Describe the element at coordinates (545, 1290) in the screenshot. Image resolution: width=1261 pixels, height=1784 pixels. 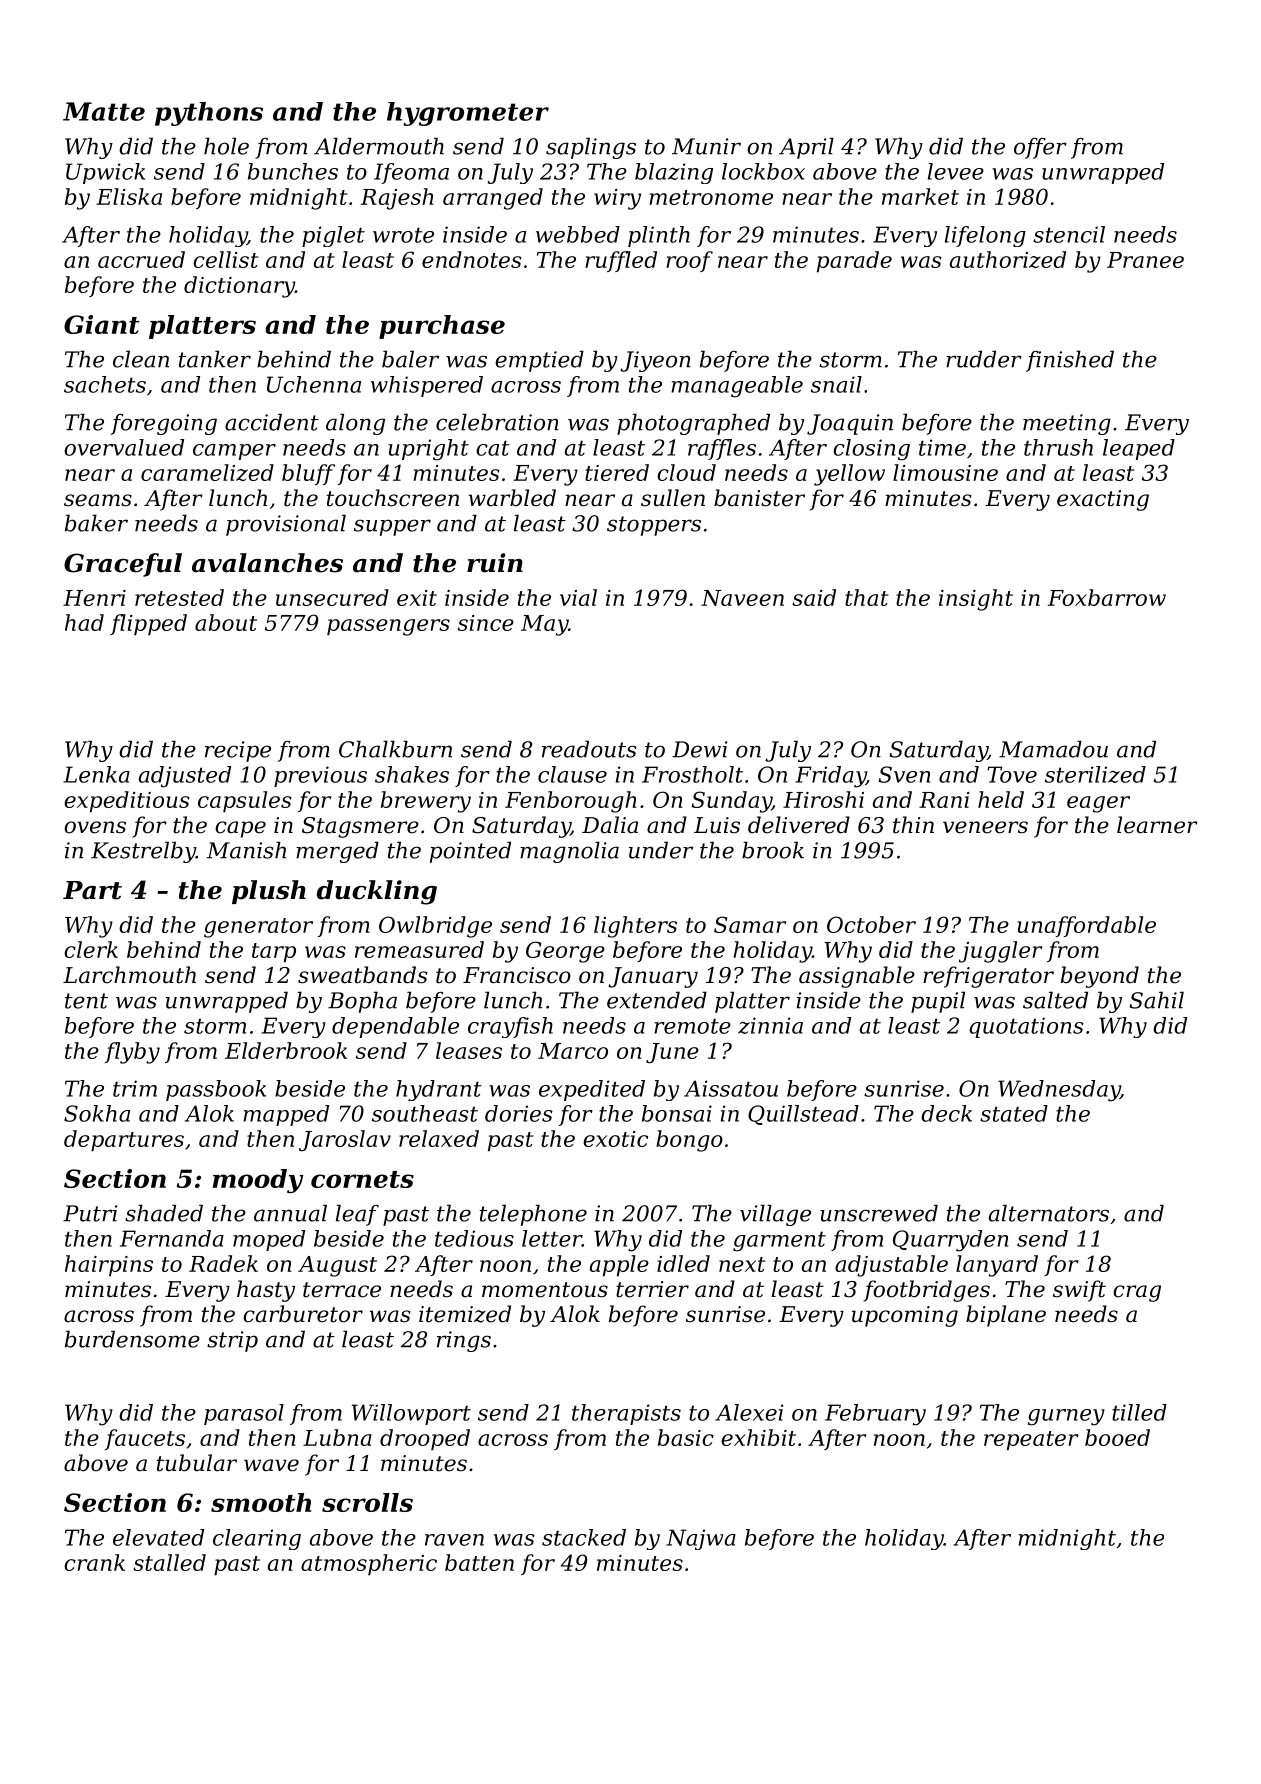
I see `momentous` at that location.
